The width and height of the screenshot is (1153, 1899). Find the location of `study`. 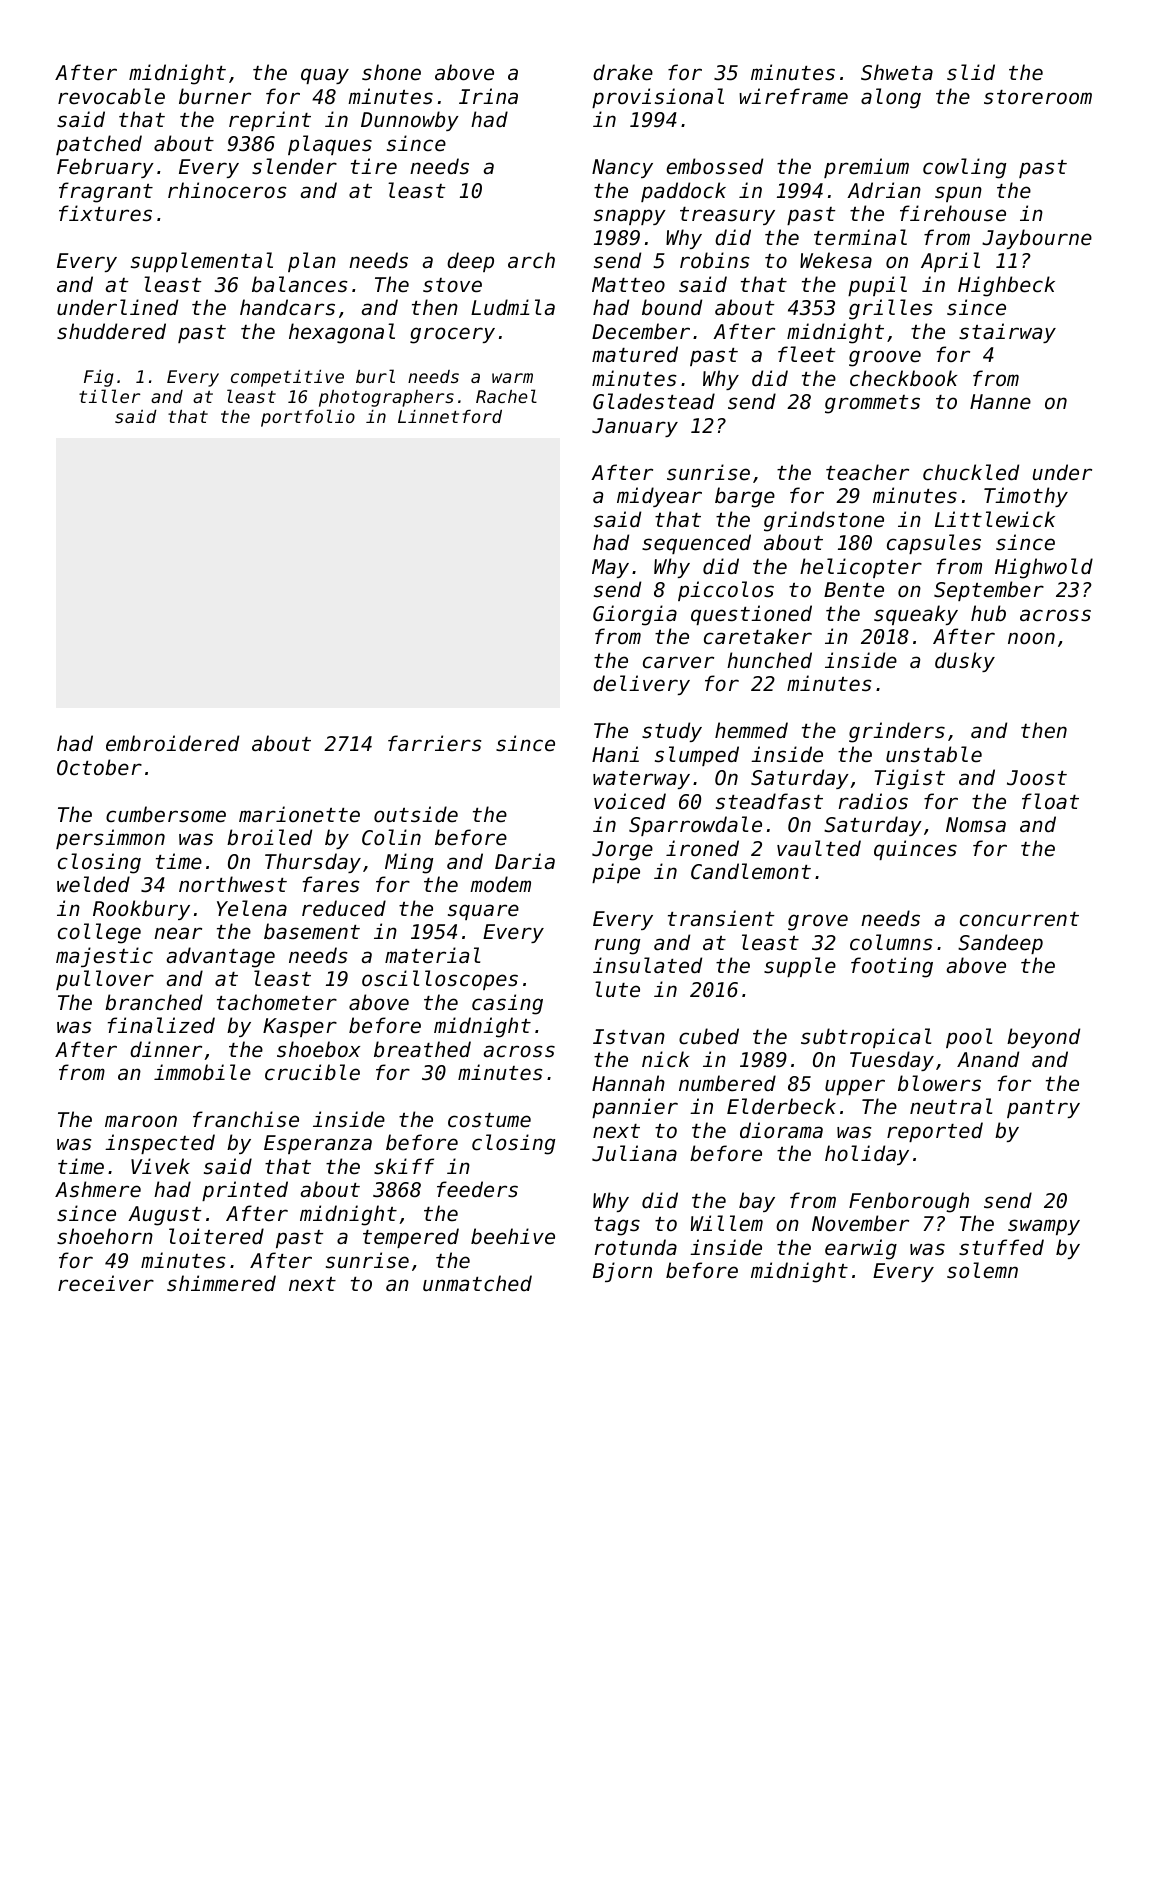

study is located at coordinates (672, 732).
